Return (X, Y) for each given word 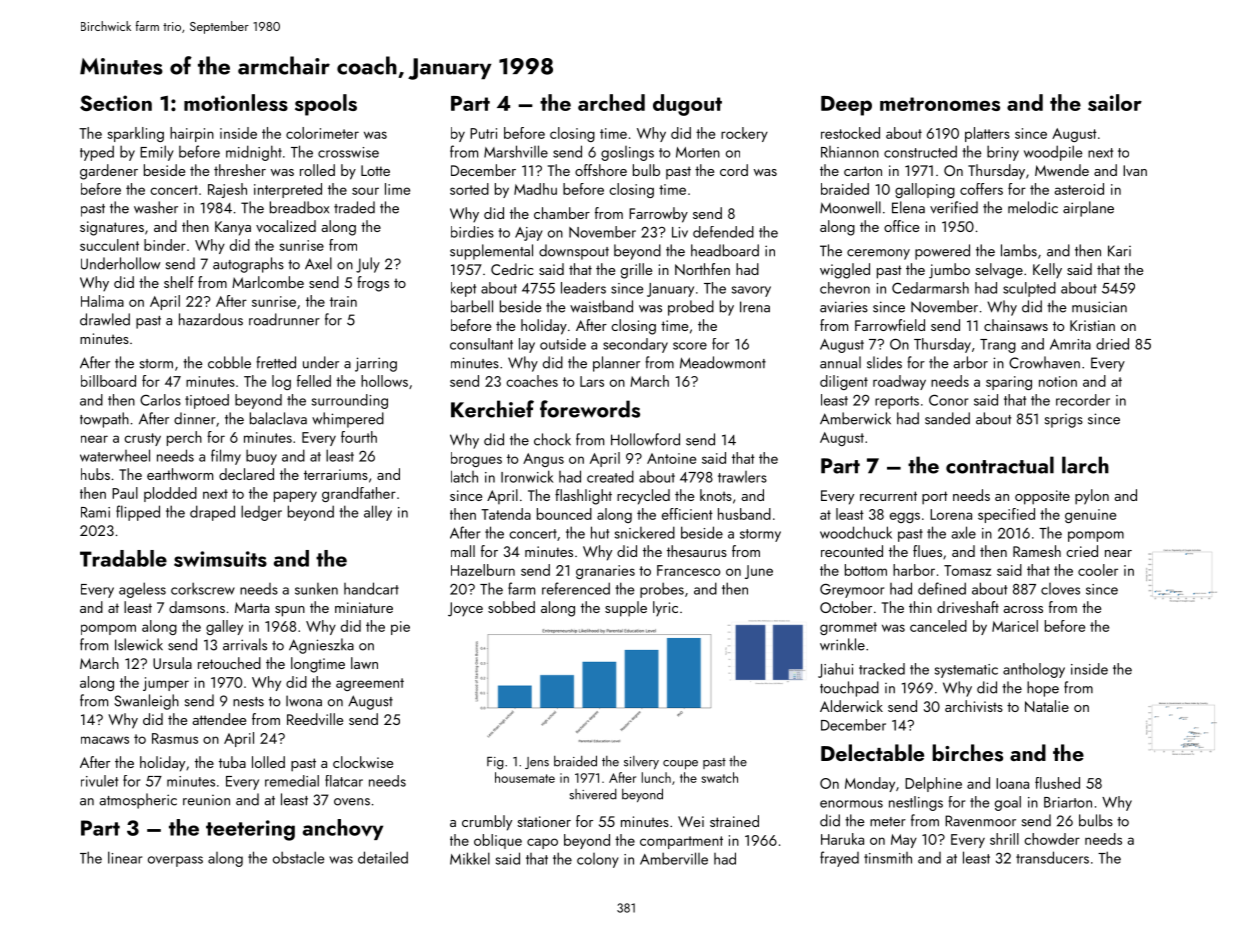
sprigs (1064, 421)
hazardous (211, 319)
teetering (250, 830)
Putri (483, 133)
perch (184, 438)
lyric (665, 608)
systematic (966, 671)
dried (1112, 344)
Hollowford (645, 439)
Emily (157, 153)
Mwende (1062, 170)
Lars (592, 381)
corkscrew (203, 588)
